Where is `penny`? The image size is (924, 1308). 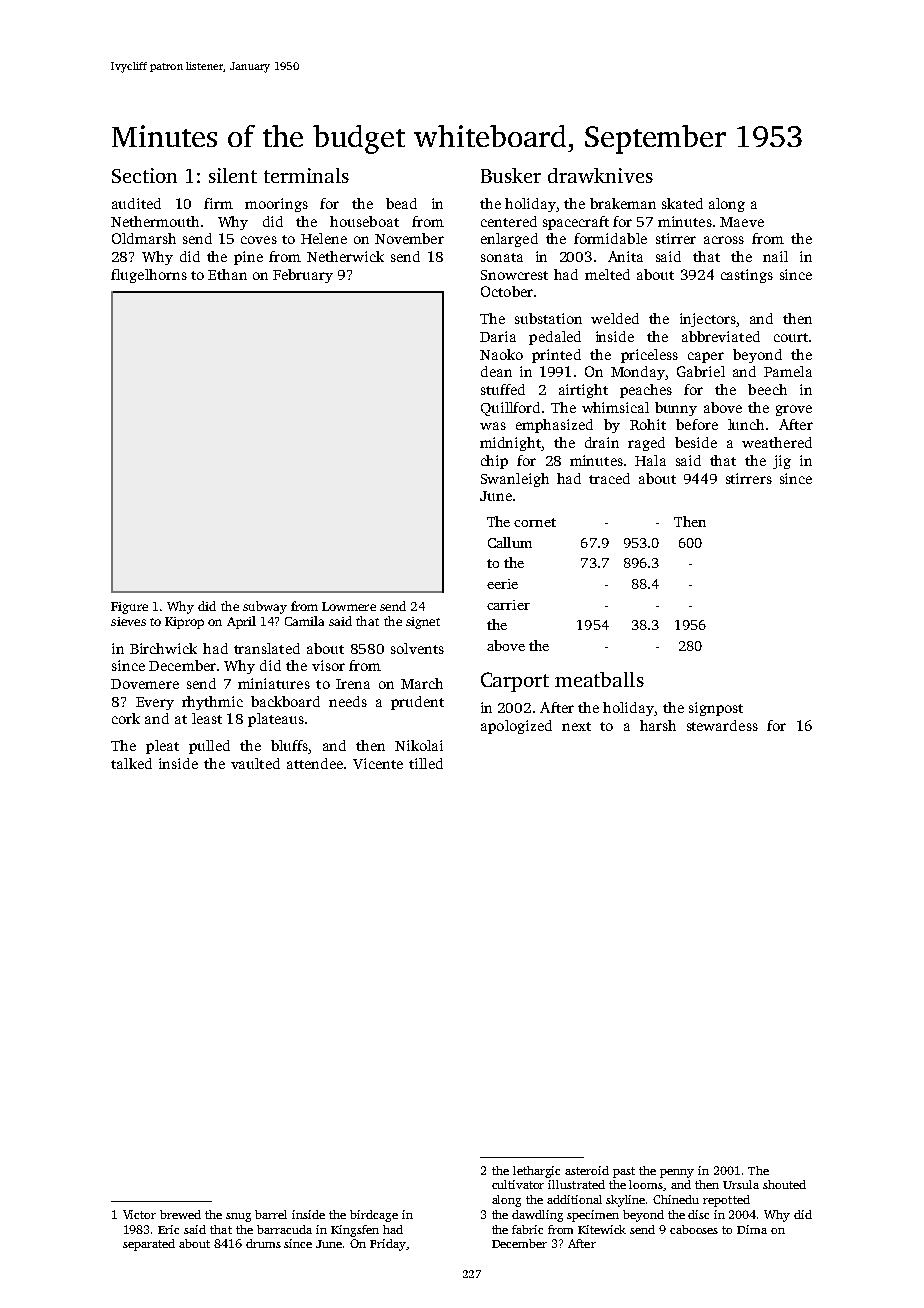
penny is located at coordinates (677, 1173).
